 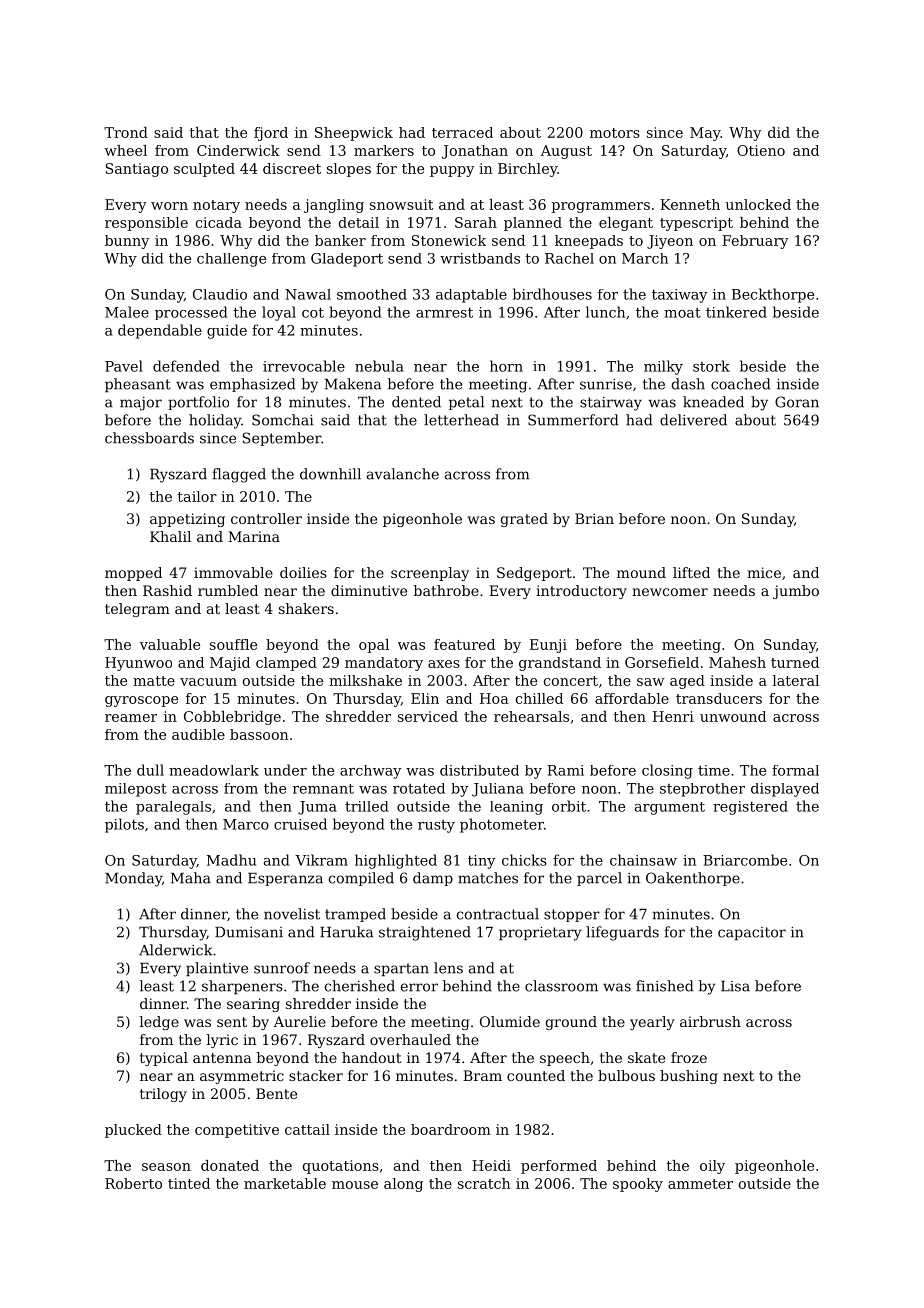 What do you see at coordinates (605, 312) in the page?
I see `lunch` at bounding box center [605, 312].
